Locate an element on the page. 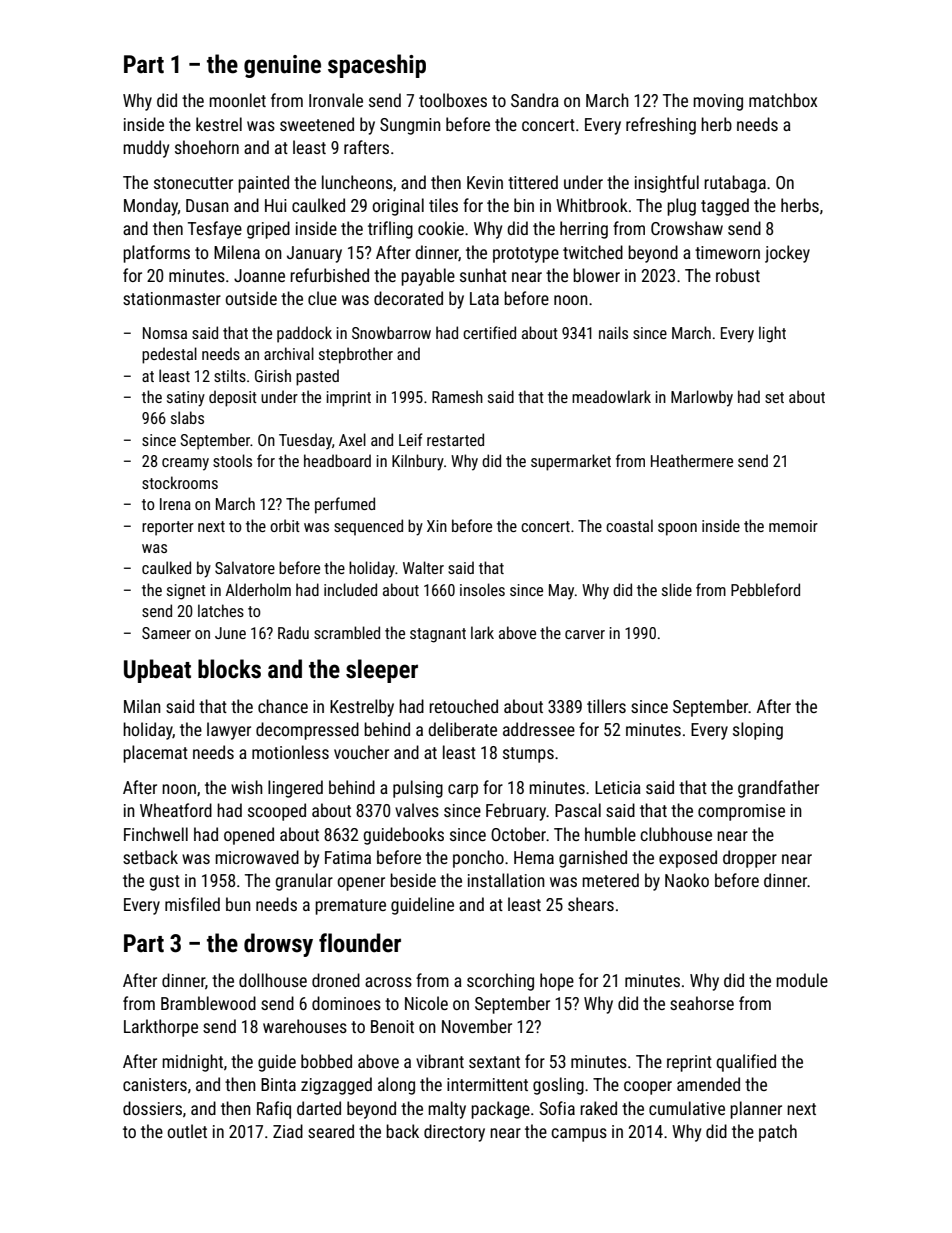 The width and height of the document is (952, 1233). module is located at coordinates (802, 980).
